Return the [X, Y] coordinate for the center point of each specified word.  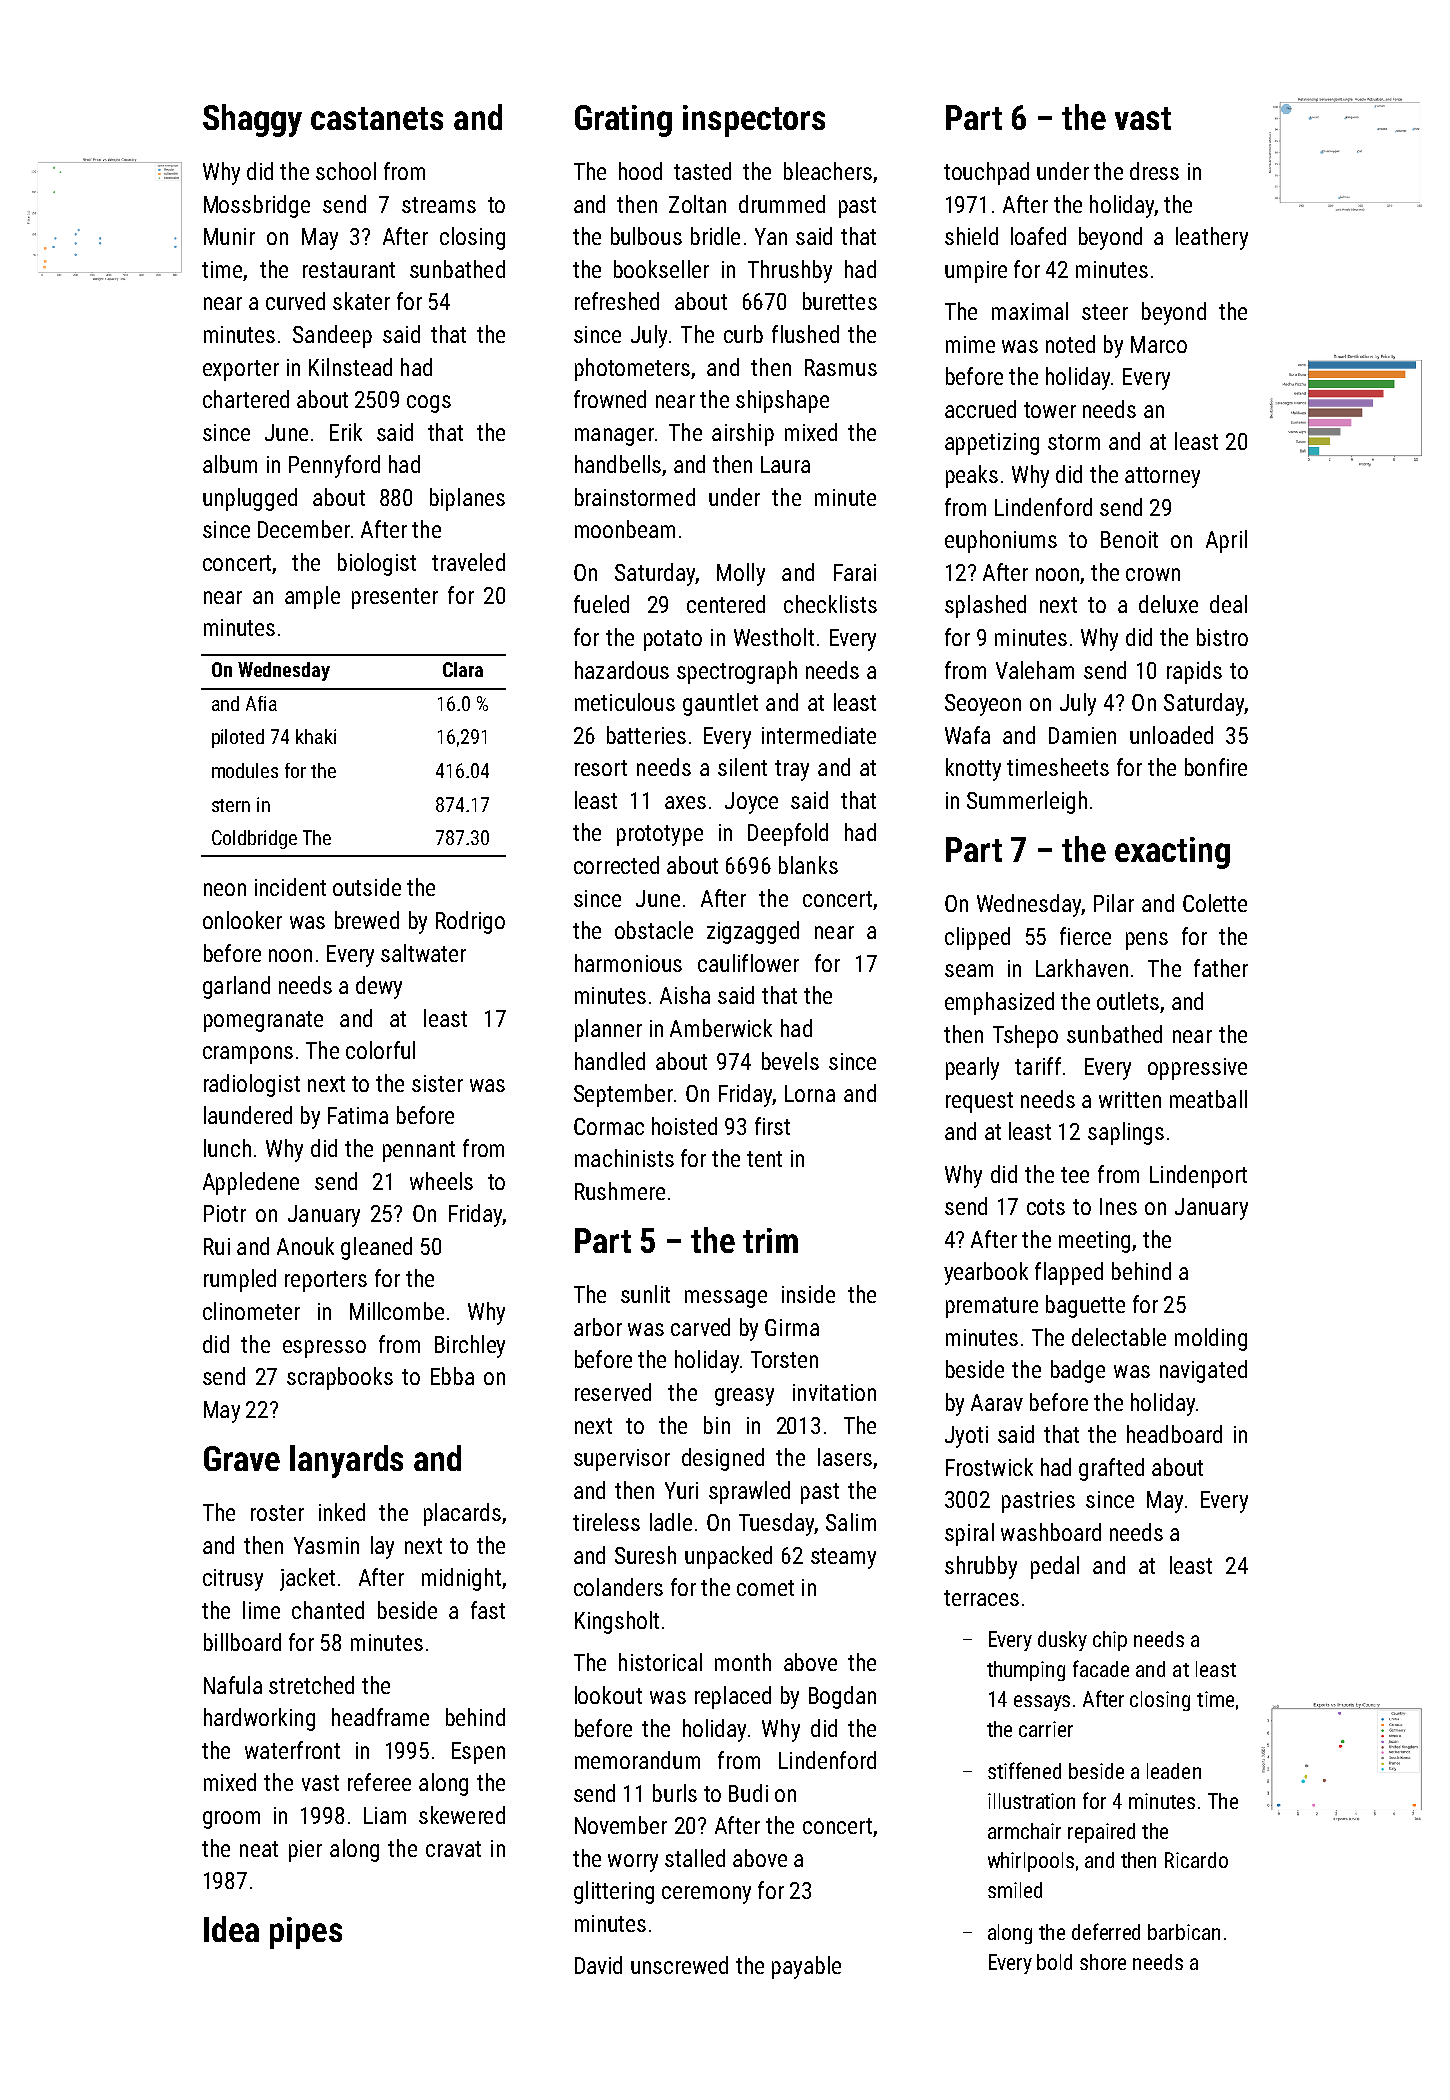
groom [231, 1820]
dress [1154, 171]
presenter [395, 598]
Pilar [1114, 903]
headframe [380, 1717]
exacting [1172, 853]
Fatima [358, 1115]
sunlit [645, 1294]
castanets [377, 118]
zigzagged [753, 932]
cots [1046, 1207]
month [743, 1662]
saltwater [423, 953]
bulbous [646, 236]
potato [673, 640]
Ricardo [1196, 1860]
